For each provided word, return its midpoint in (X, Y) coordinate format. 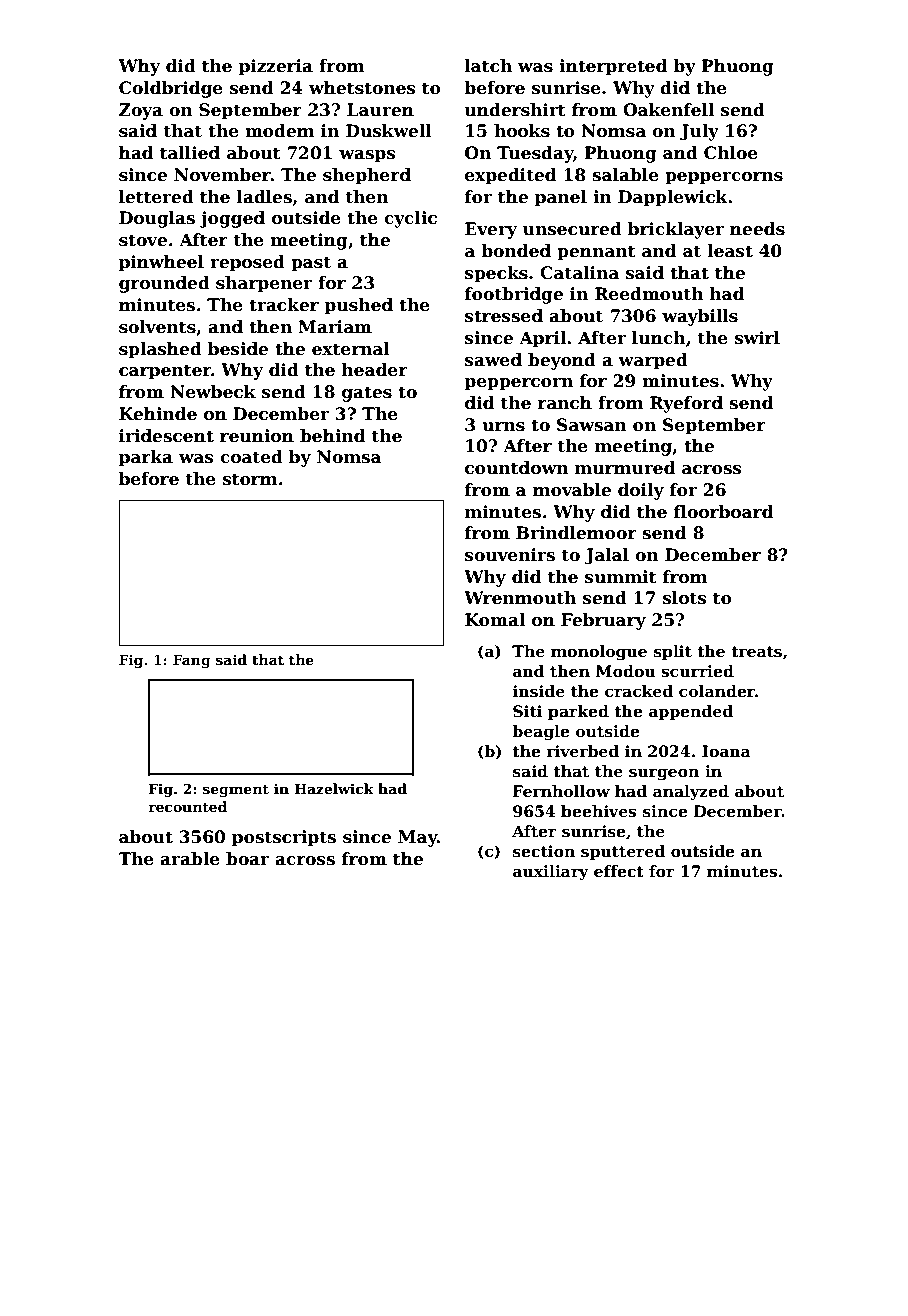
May (417, 838)
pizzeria (276, 67)
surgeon (664, 774)
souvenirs (510, 555)
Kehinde (158, 414)
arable (190, 859)
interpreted (613, 67)
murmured (625, 468)
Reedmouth (649, 294)
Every (491, 230)
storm (250, 479)
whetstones (362, 88)
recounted (188, 806)
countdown (517, 468)
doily (641, 491)
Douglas (157, 219)
